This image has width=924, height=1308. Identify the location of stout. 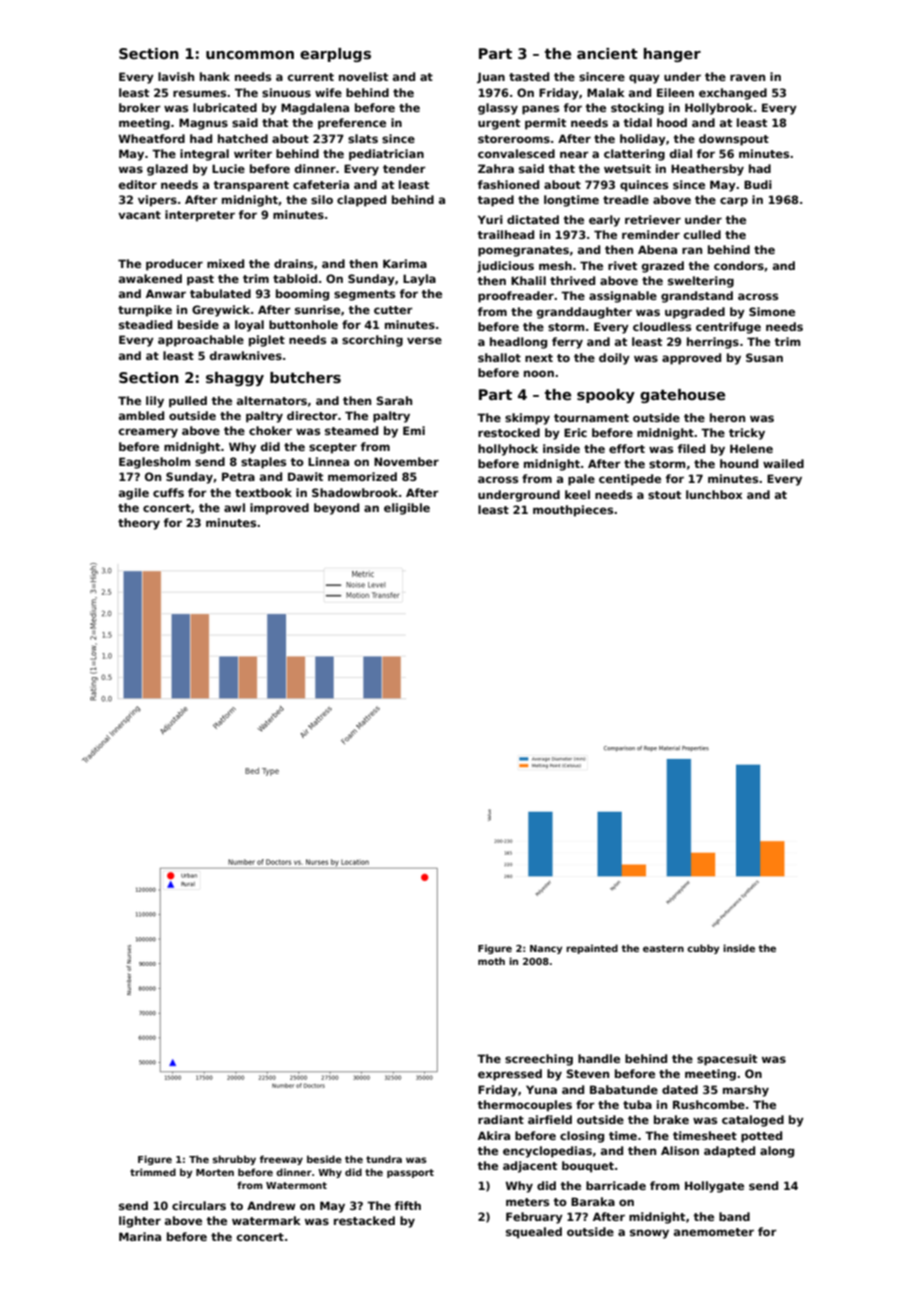
(664, 495).
